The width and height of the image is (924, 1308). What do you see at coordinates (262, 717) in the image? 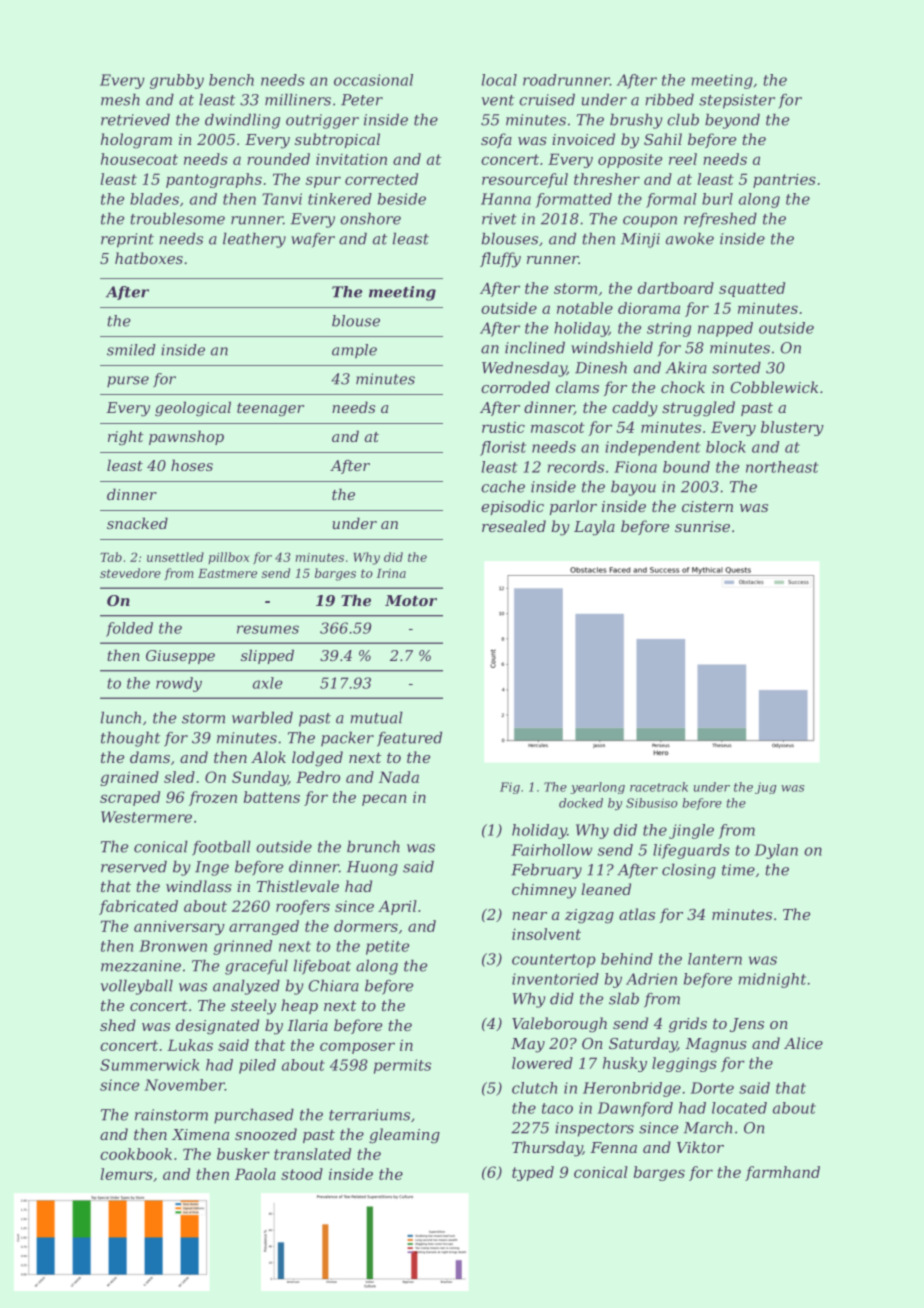
I see `warbled` at bounding box center [262, 717].
